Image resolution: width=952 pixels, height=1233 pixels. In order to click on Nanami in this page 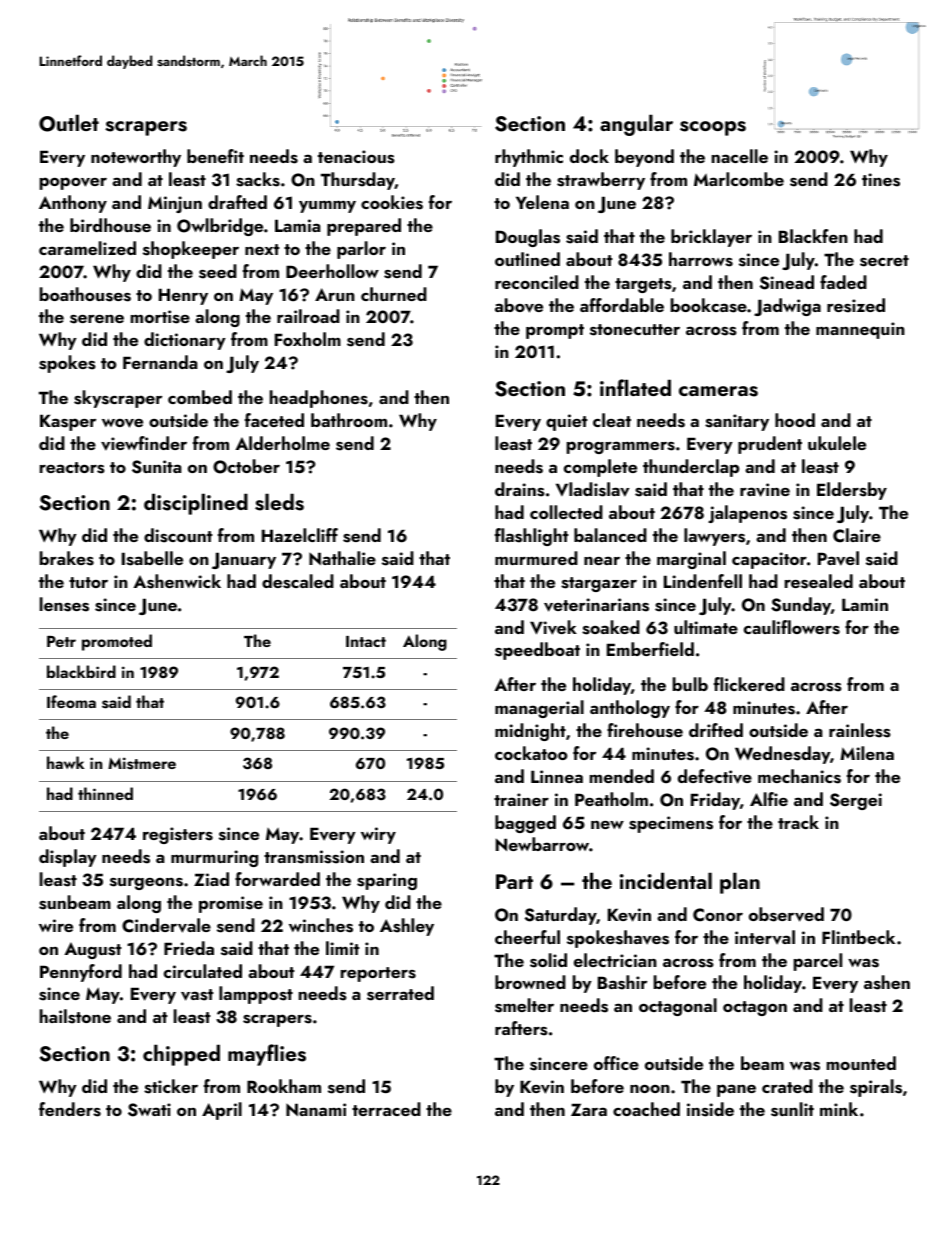, I will do `click(316, 1109)`.
